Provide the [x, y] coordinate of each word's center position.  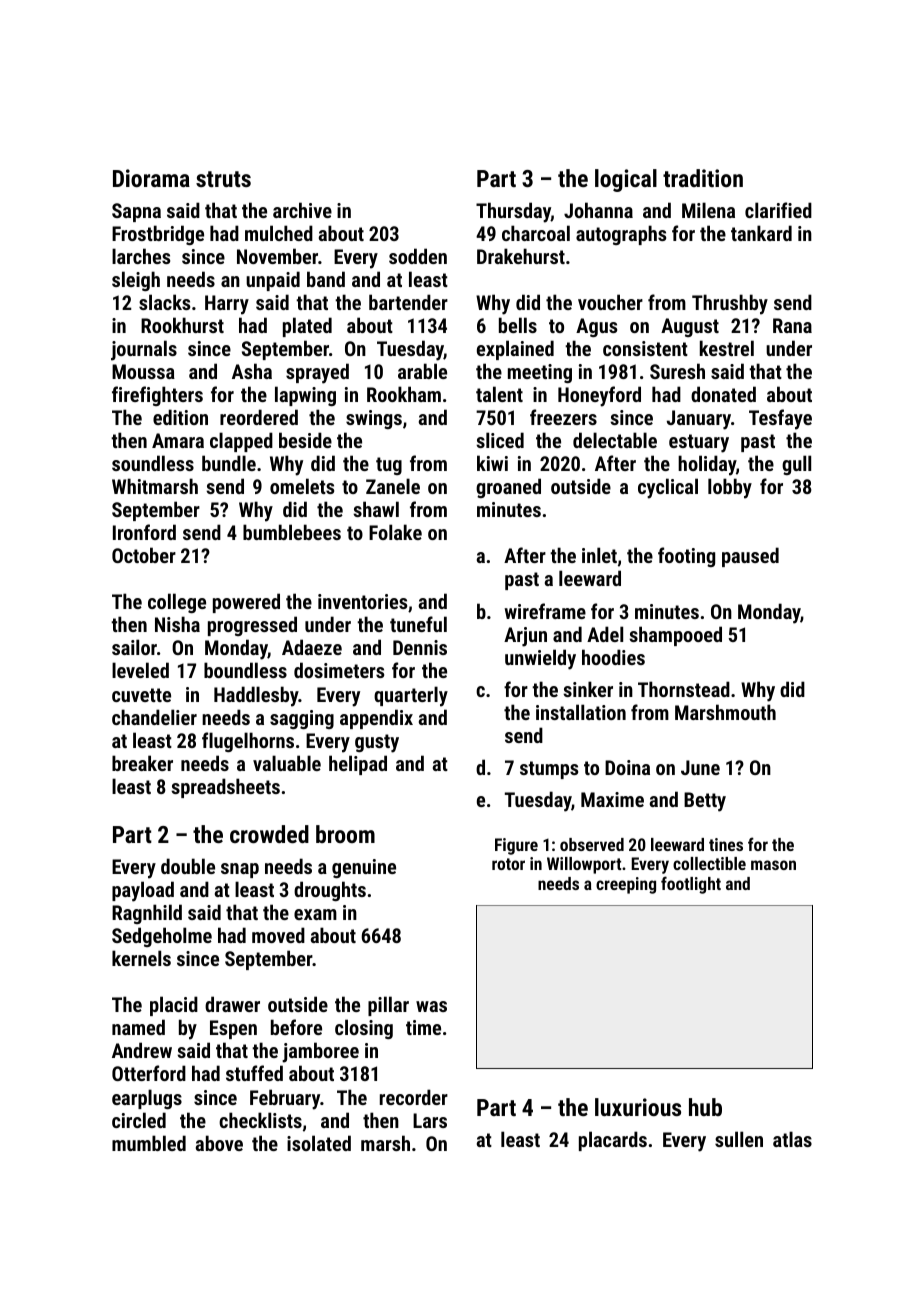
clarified [778, 210]
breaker [142, 763]
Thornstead [684, 689]
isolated [319, 1143]
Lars [430, 1120]
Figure [516, 846]
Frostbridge [158, 235]
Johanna [598, 210]
